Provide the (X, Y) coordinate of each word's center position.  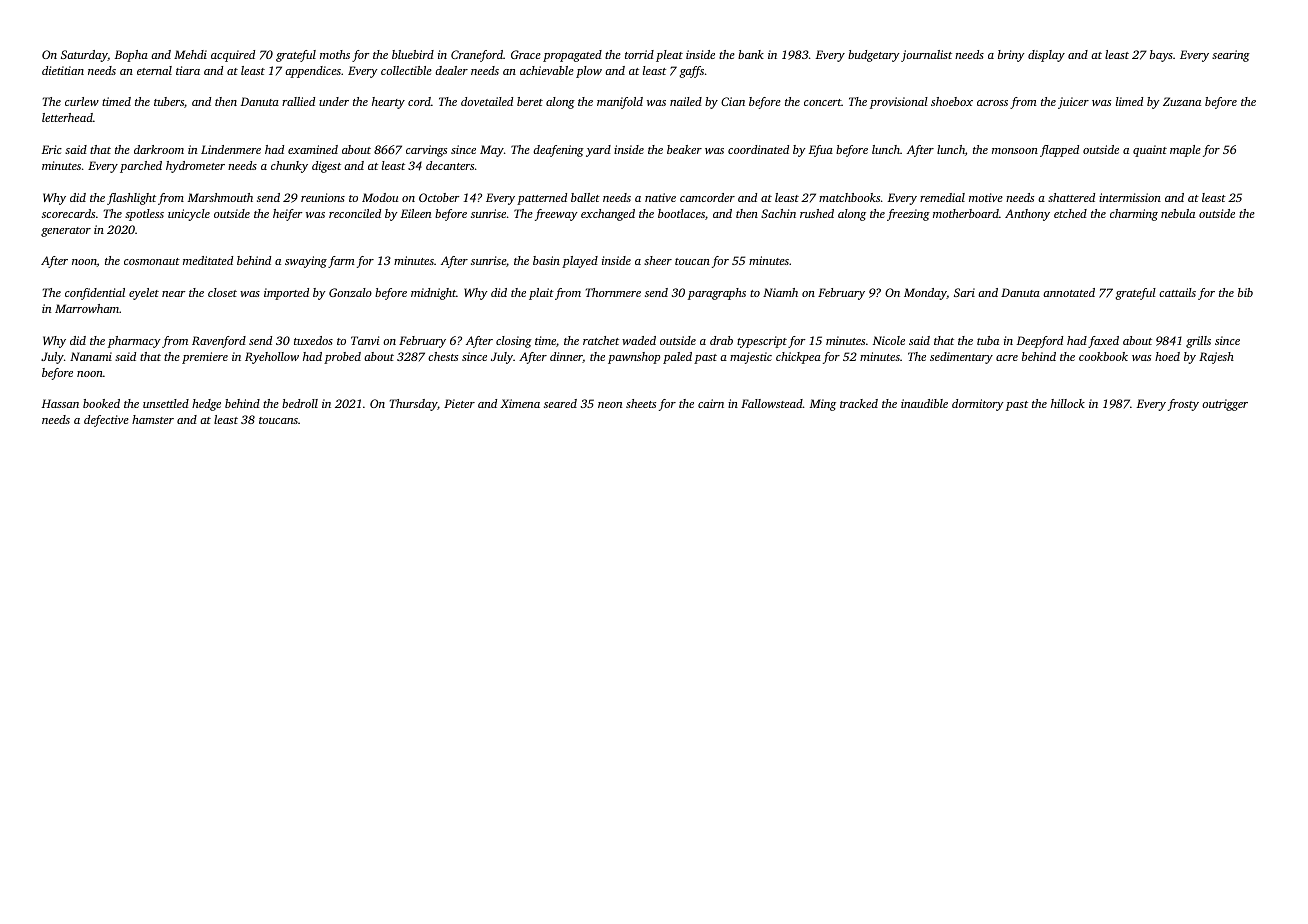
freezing (908, 215)
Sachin (778, 213)
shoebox (952, 101)
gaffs (691, 72)
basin (546, 260)
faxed (1103, 342)
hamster (153, 419)
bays (1161, 56)
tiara (188, 70)
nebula (1178, 213)
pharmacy (134, 342)
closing (514, 342)
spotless (144, 215)
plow (589, 72)
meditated (208, 260)
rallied (298, 101)
